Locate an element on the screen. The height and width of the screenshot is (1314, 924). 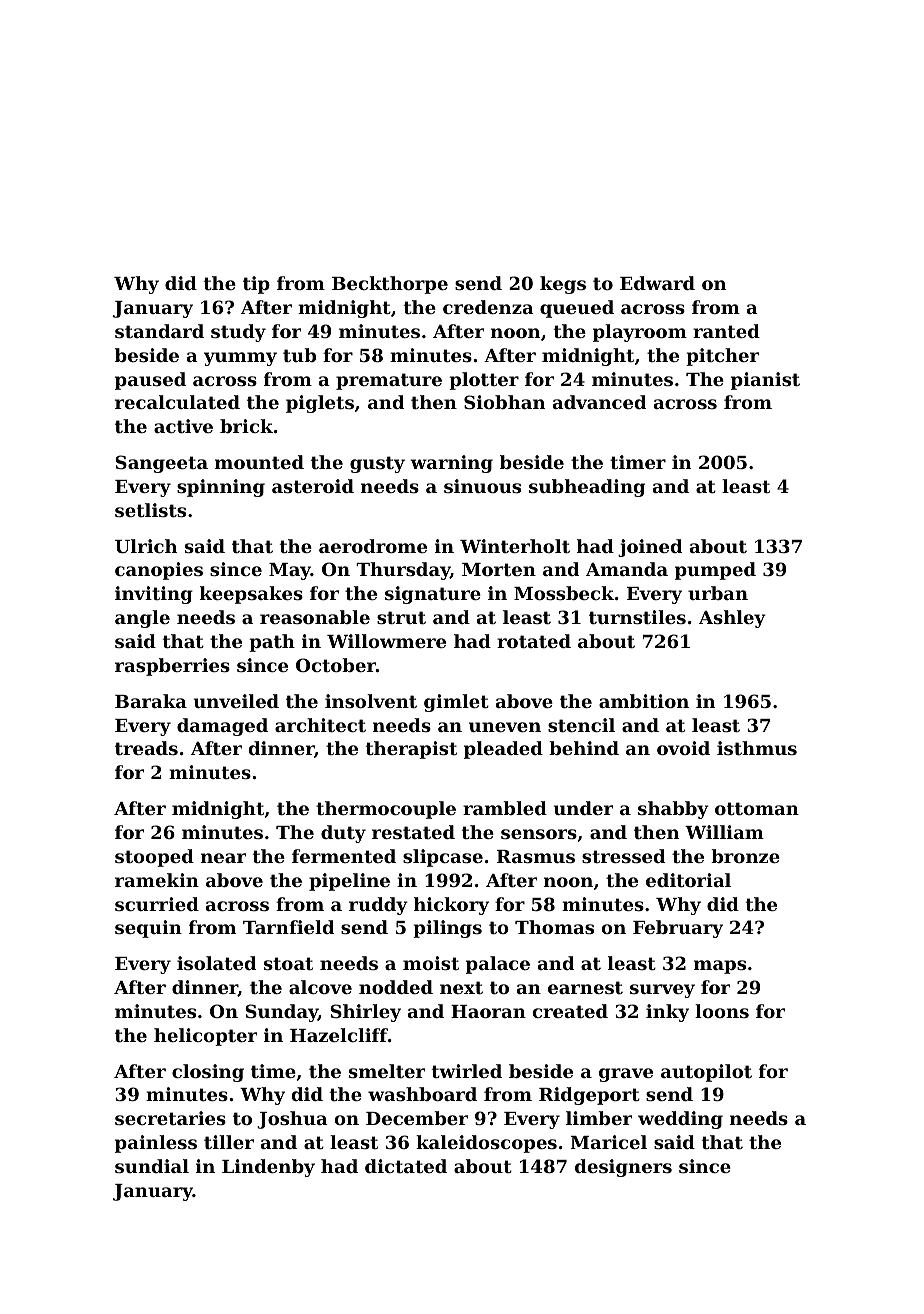
Willowmere is located at coordinates (386, 641).
